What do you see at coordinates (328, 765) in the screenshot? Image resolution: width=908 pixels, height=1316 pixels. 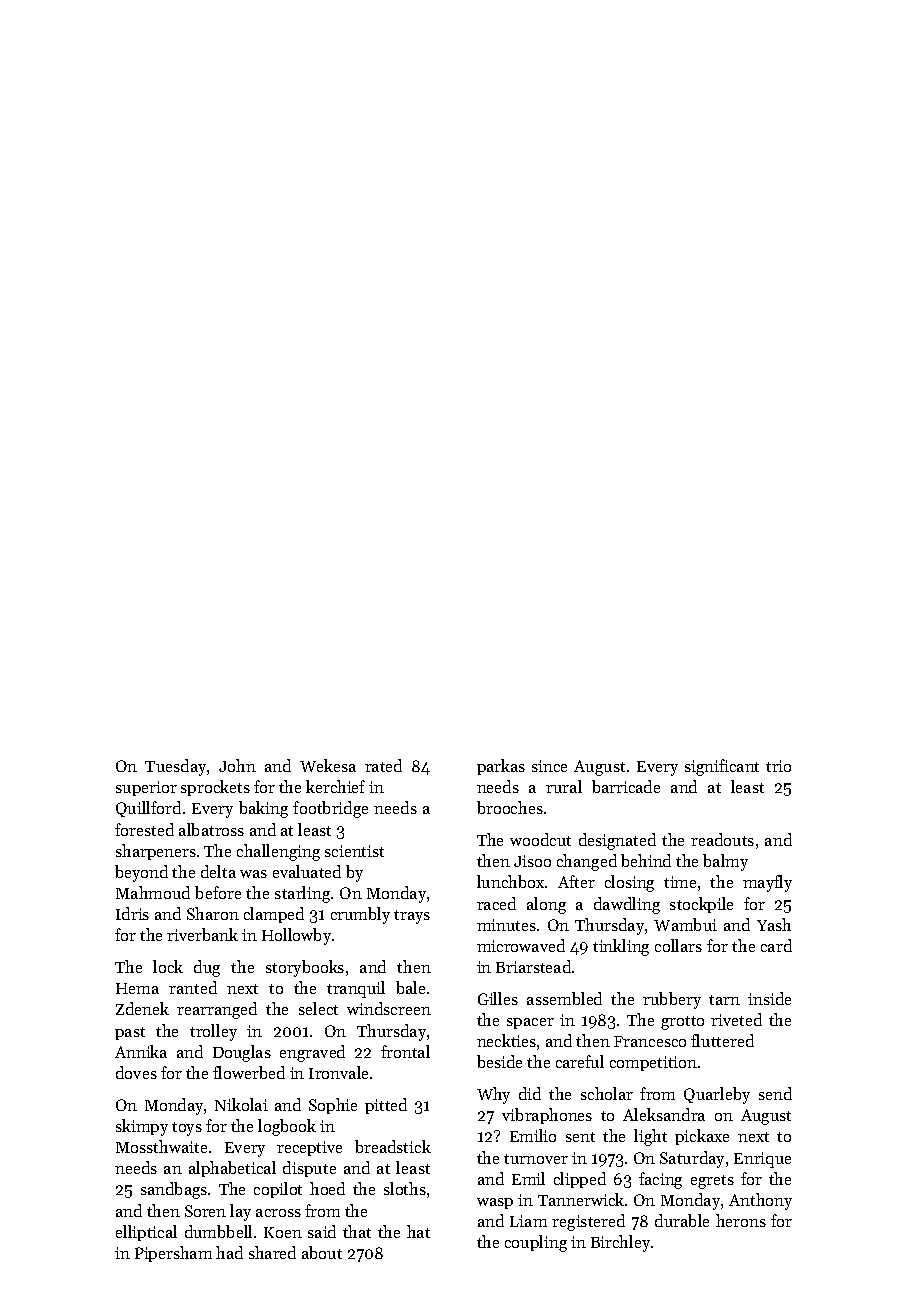 I see `Wekesa` at bounding box center [328, 765].
